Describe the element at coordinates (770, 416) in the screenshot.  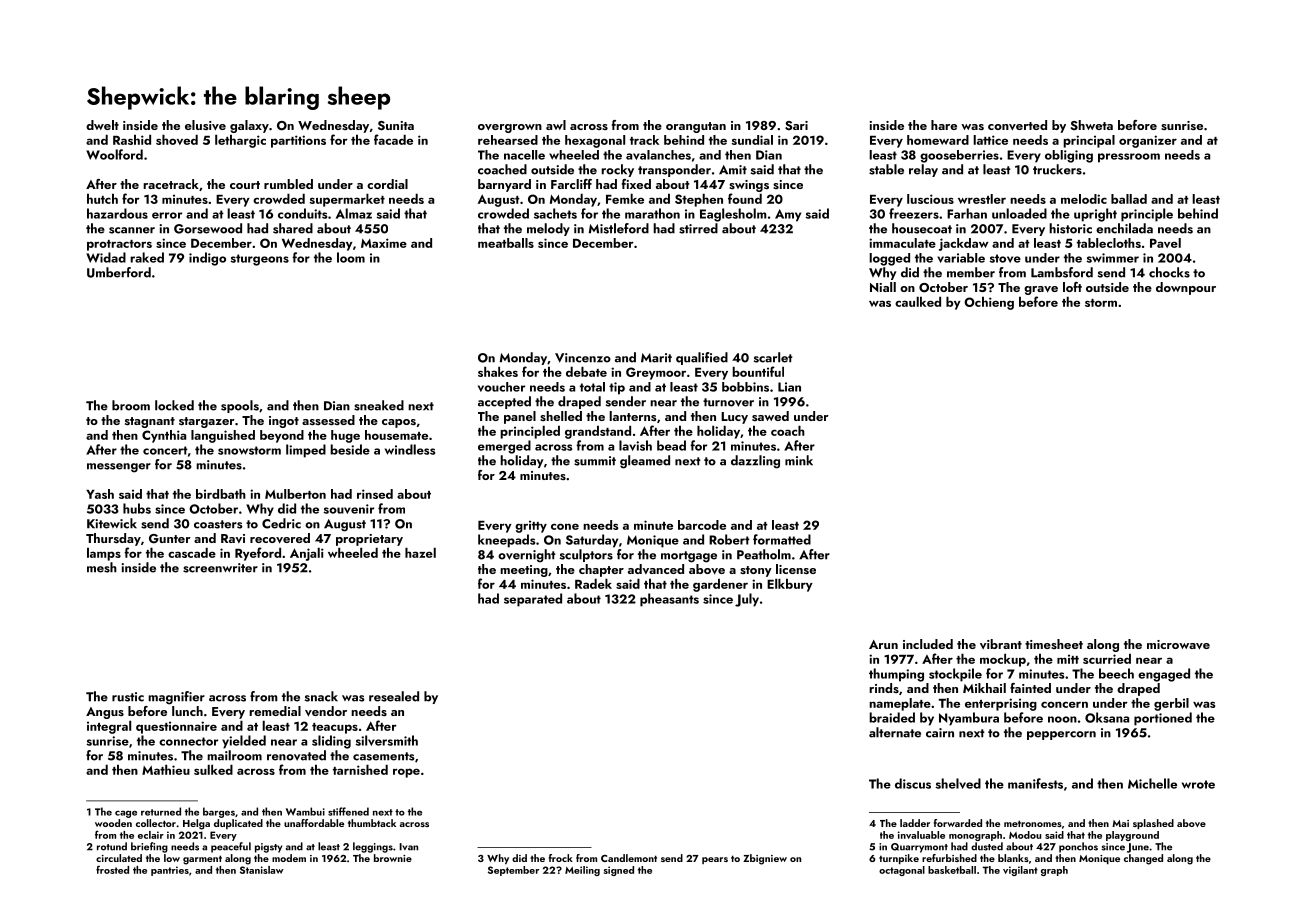
I see `sawed` at that location.
